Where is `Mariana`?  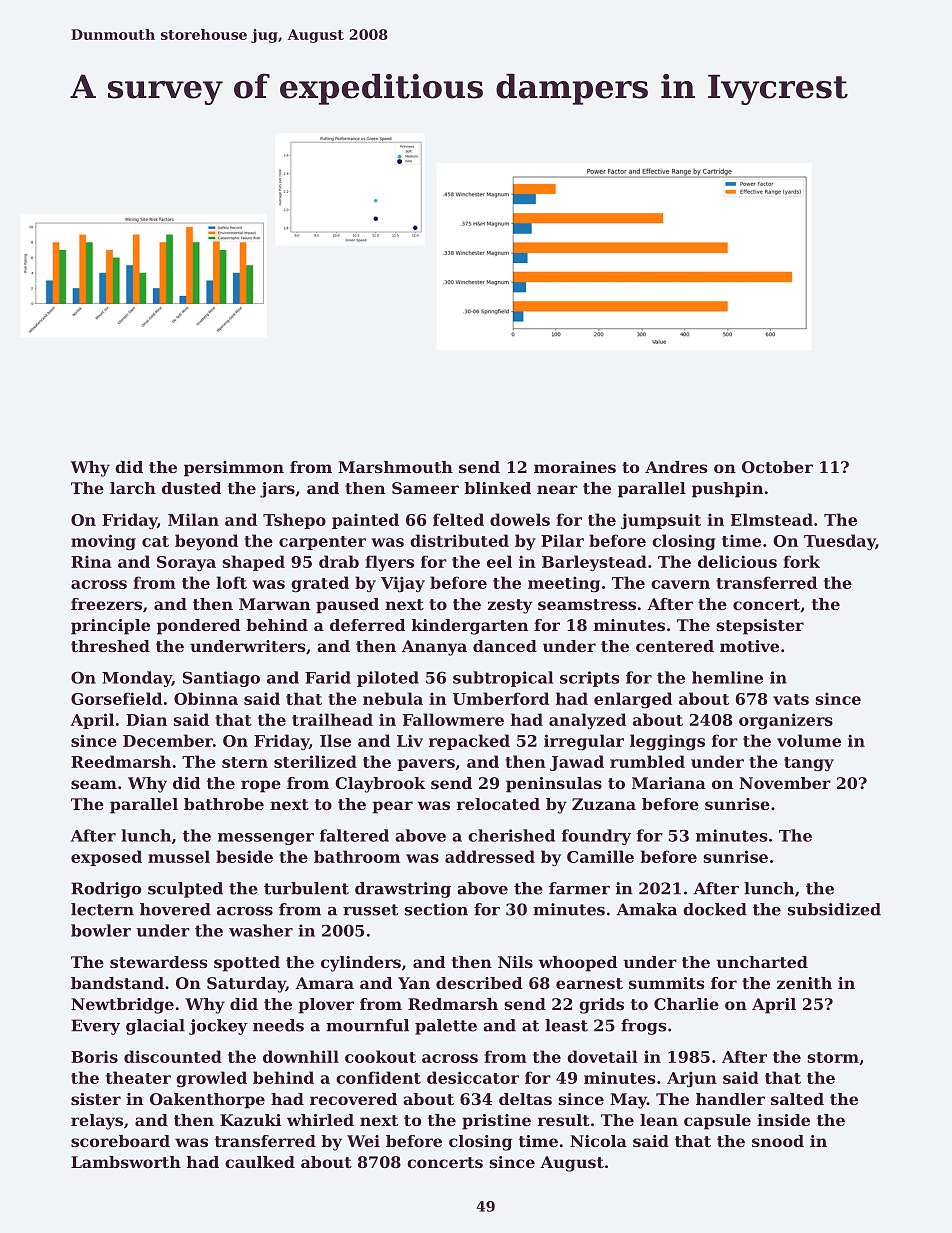
Mariana is located at coordinates (669, 783).
